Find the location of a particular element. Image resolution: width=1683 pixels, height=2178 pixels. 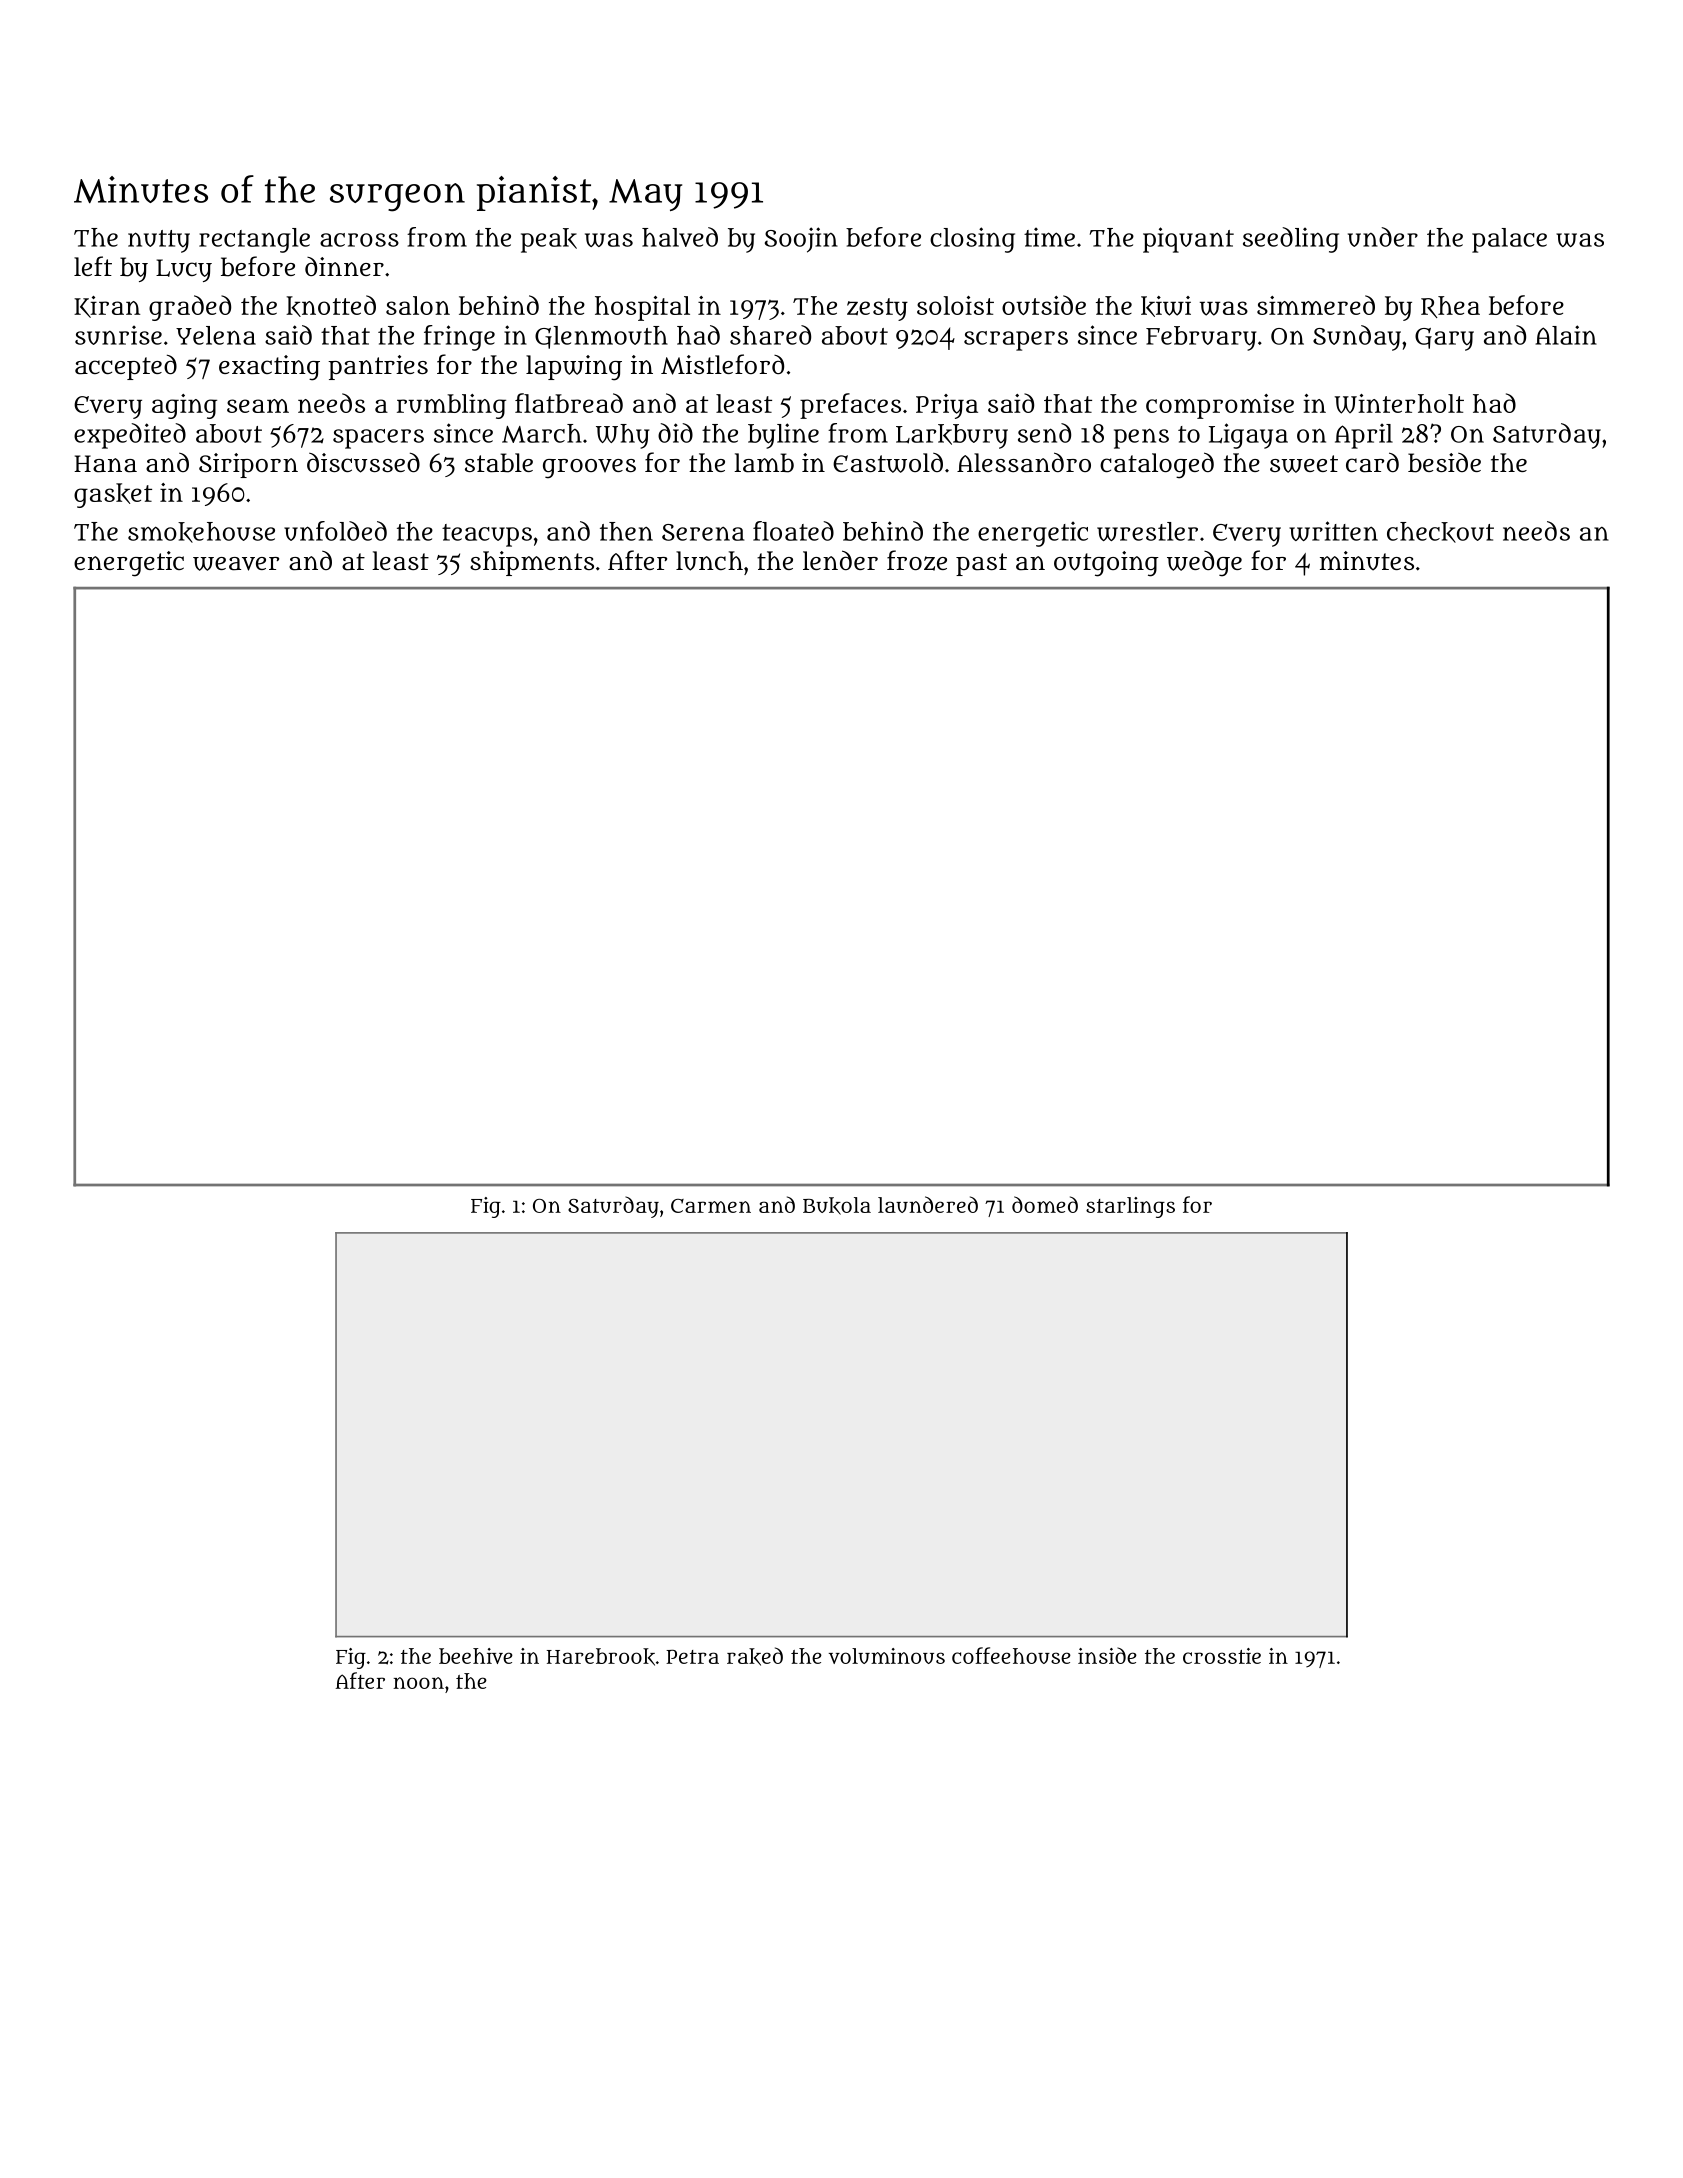

starlings is located at coordinates (1130, 1207).
